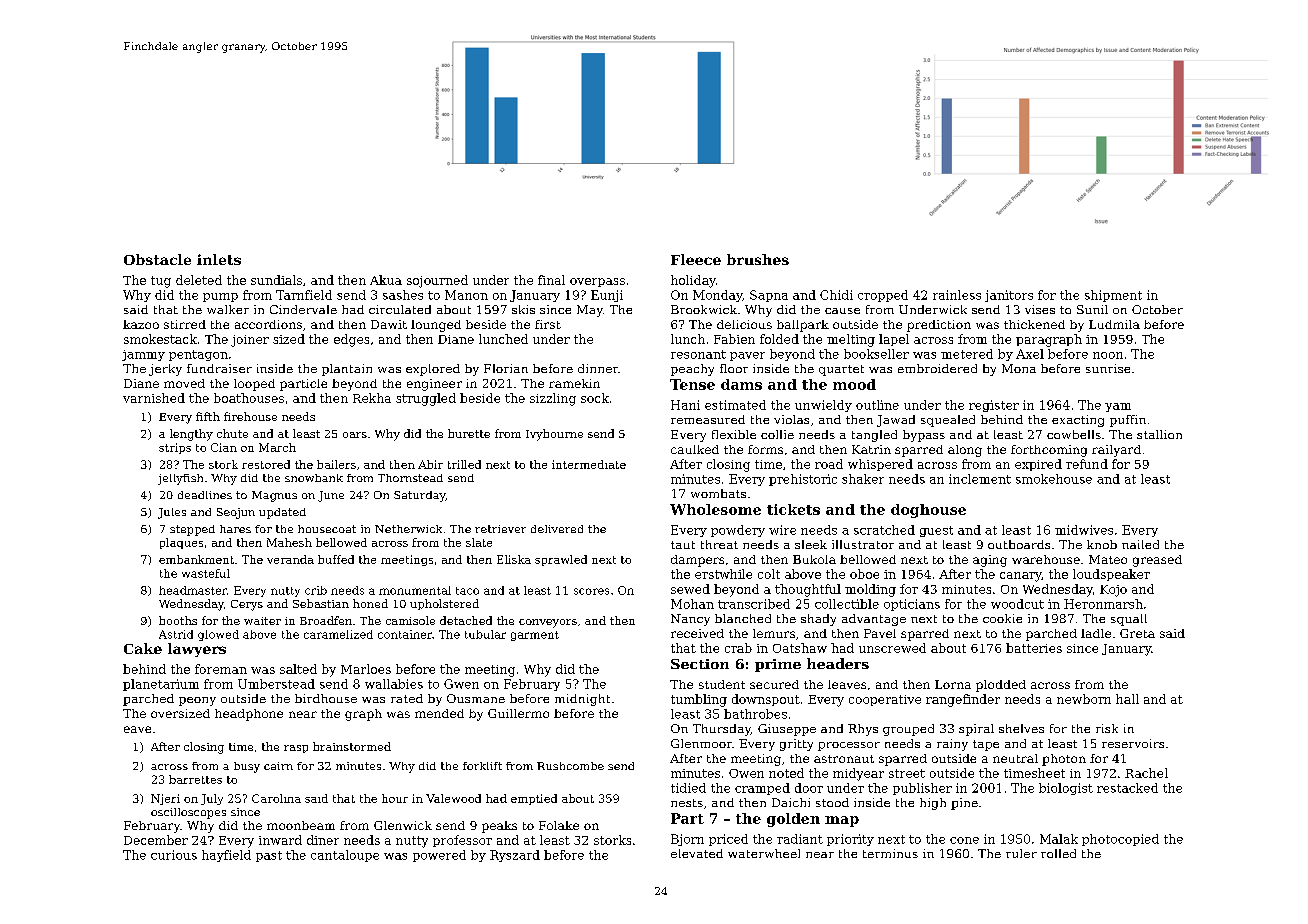  I want to click on Magnus, so click(274, 496).
